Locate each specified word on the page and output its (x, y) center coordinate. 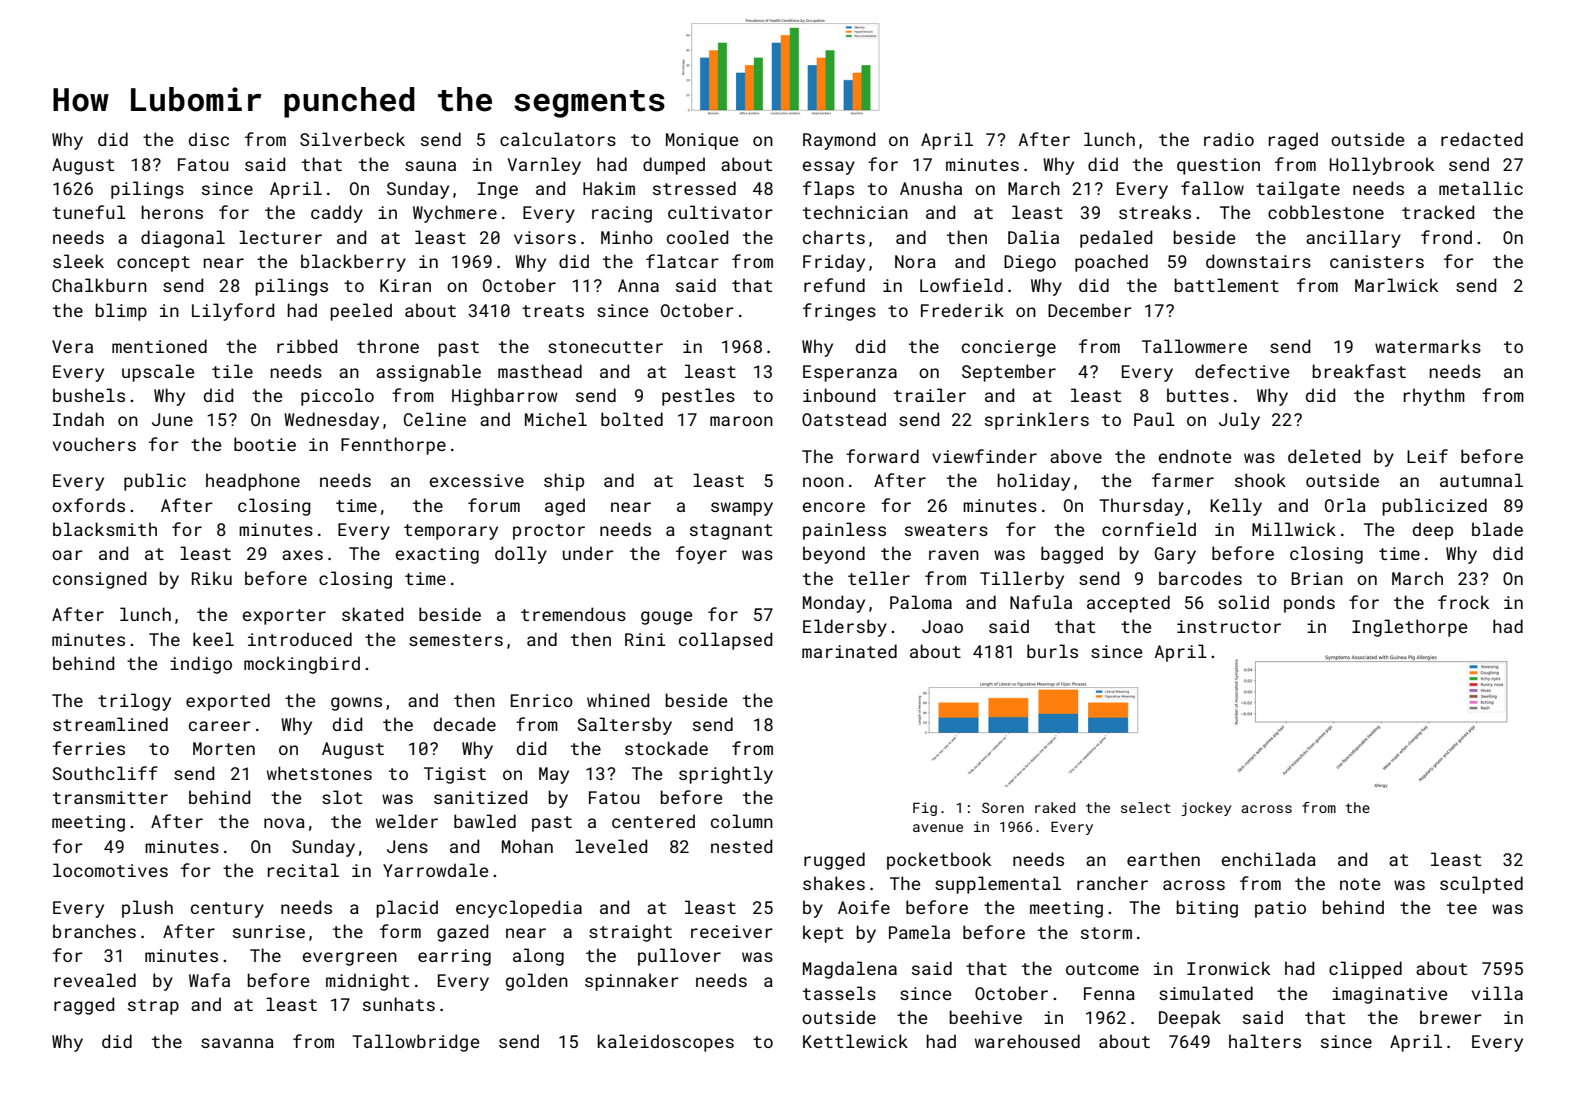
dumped (674, 166)
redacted (1482, 139)
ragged (84, 1006)
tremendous (573, 614)
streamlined (110, 724)
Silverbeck (352, 139)
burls (1052, 651)
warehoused (1027, 1041)
